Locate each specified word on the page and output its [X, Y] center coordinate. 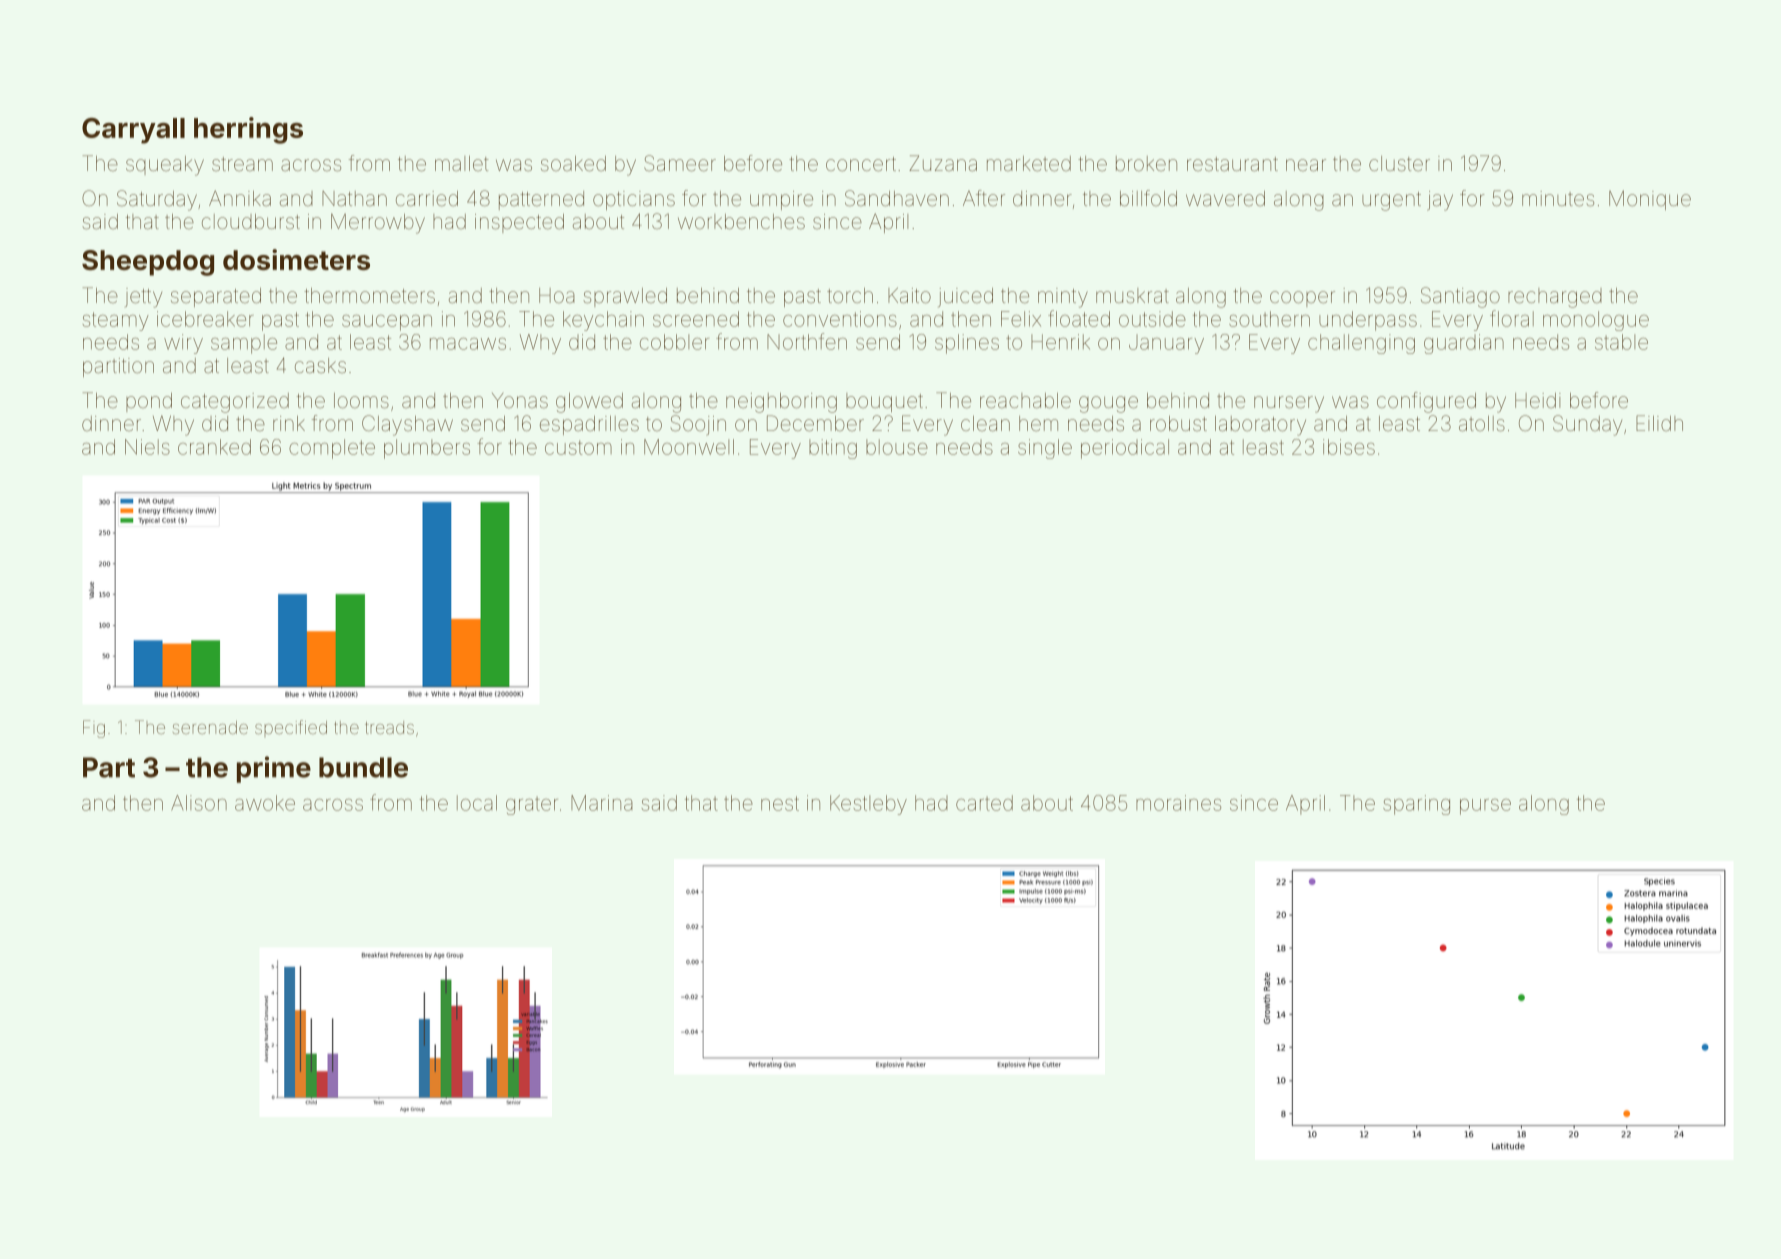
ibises [1349, 447]
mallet [462, 163]
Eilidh [1659, 423]
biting [833, 449]
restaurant [1232, 164]
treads [389, 727]
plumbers [427, 449]
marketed [1029, 164]
